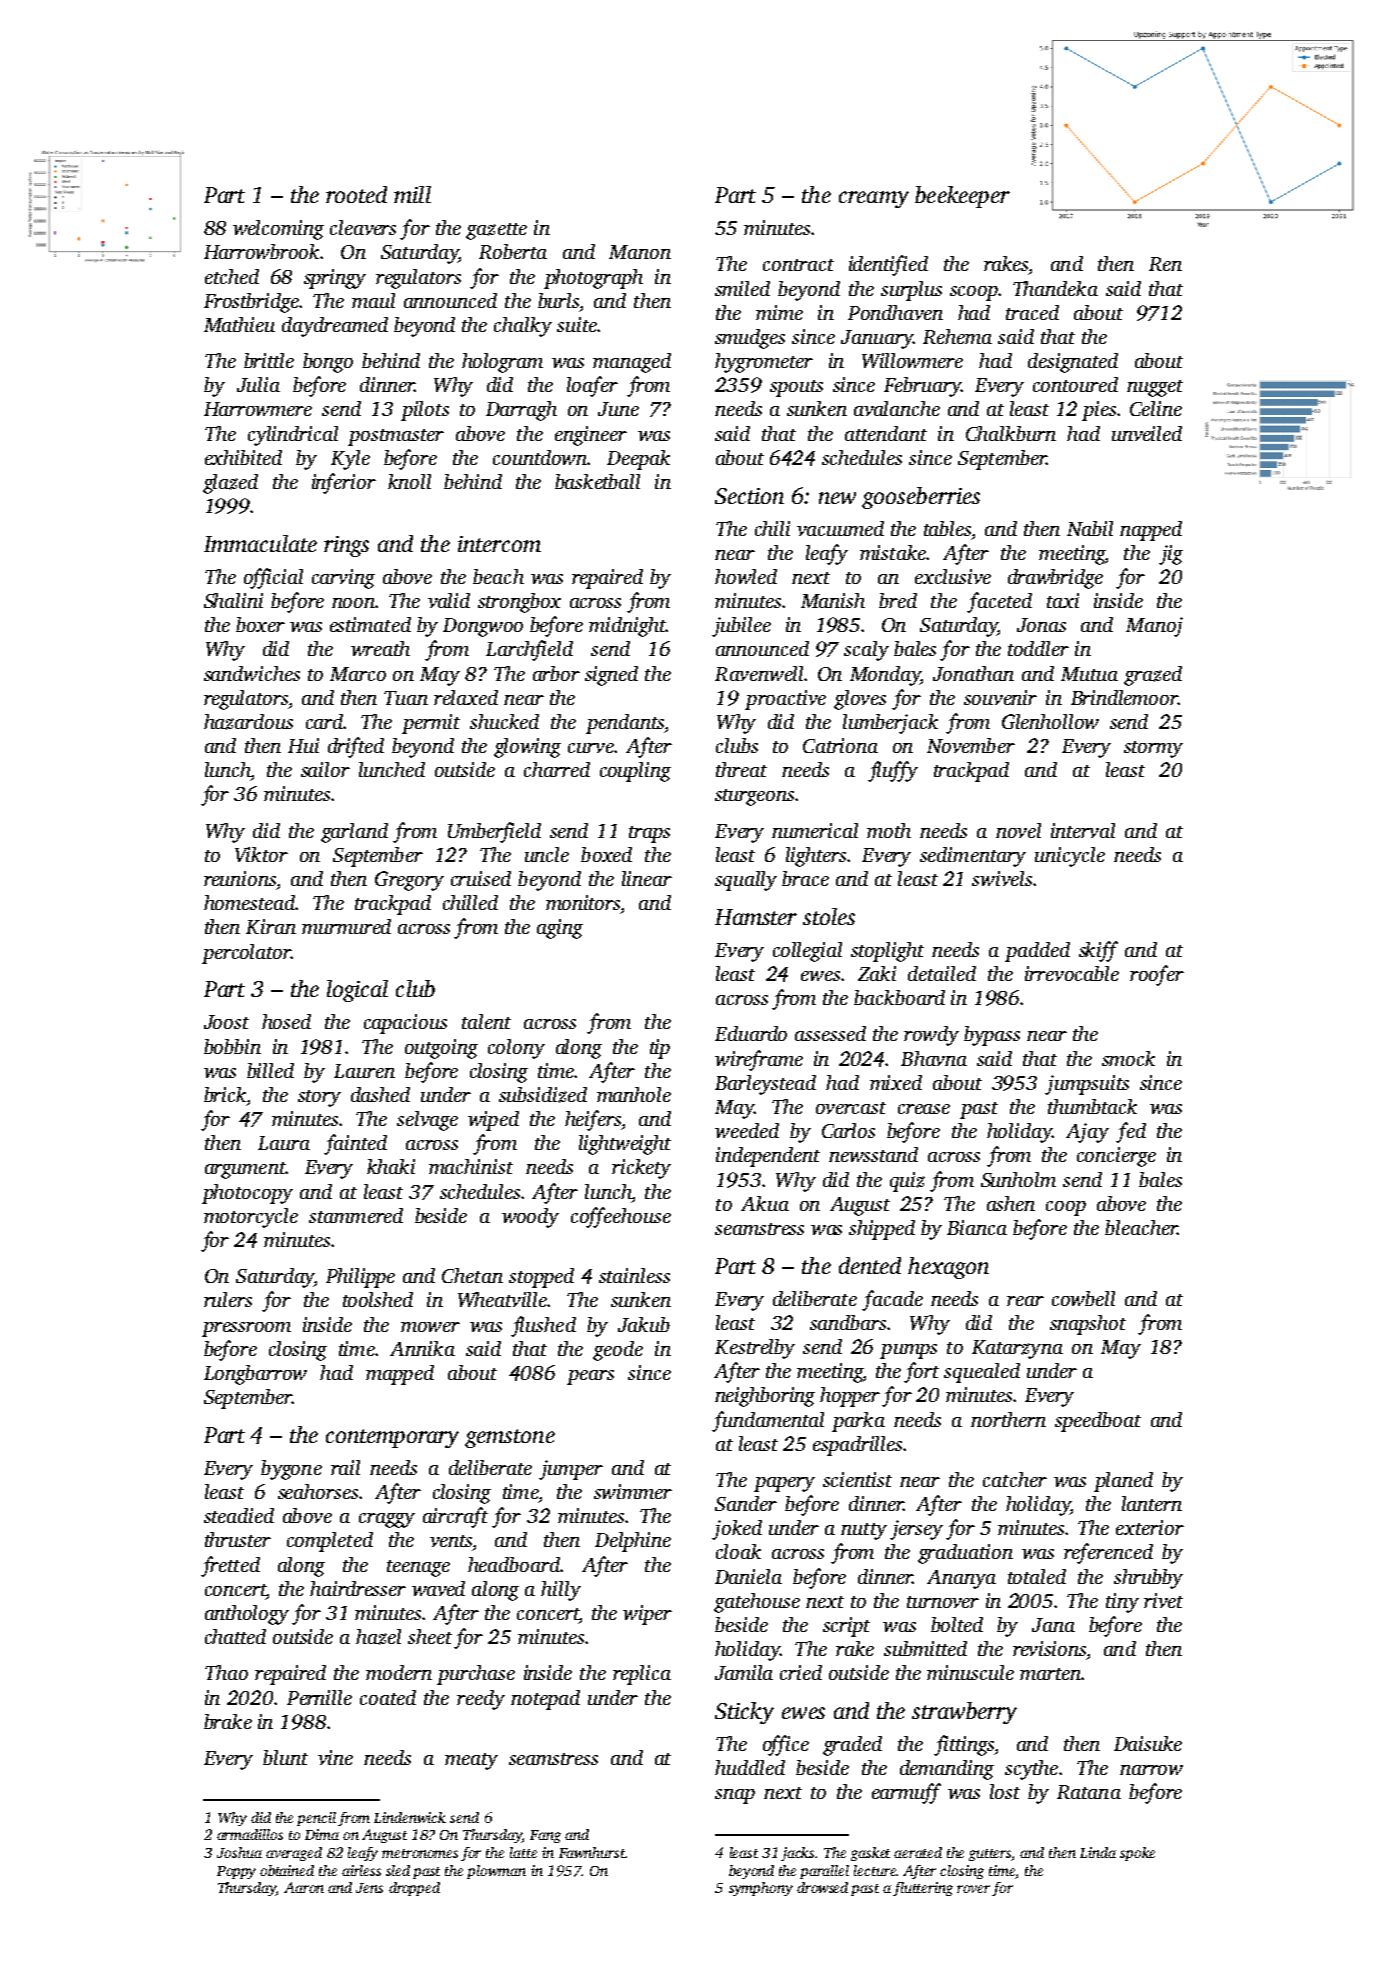 Image resolution: width=1386 pixels, height=1969 pixels. I want to click on loafer, so click(592, 386).
